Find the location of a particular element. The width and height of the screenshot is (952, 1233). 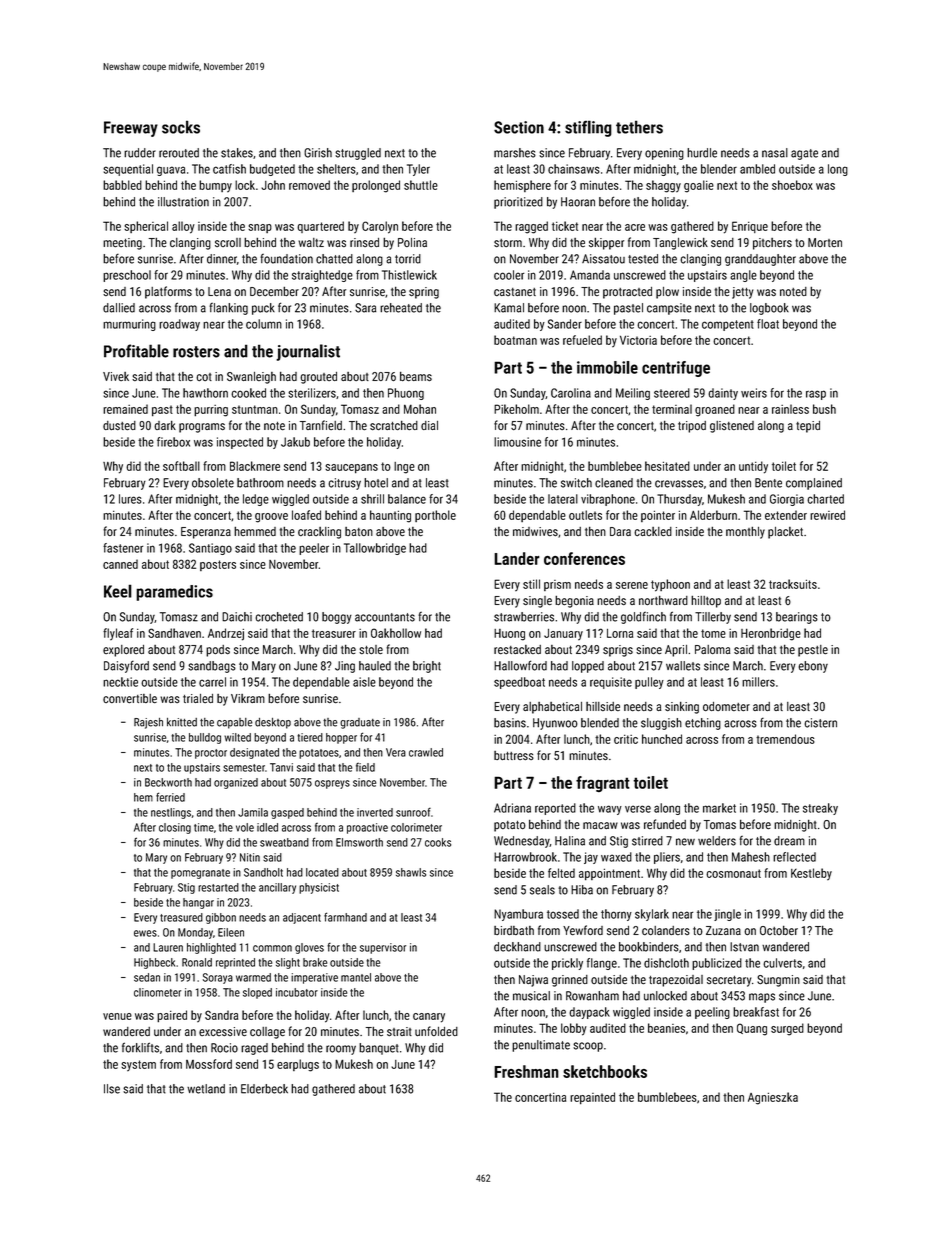

pods is located at coordinates (218, 651).
